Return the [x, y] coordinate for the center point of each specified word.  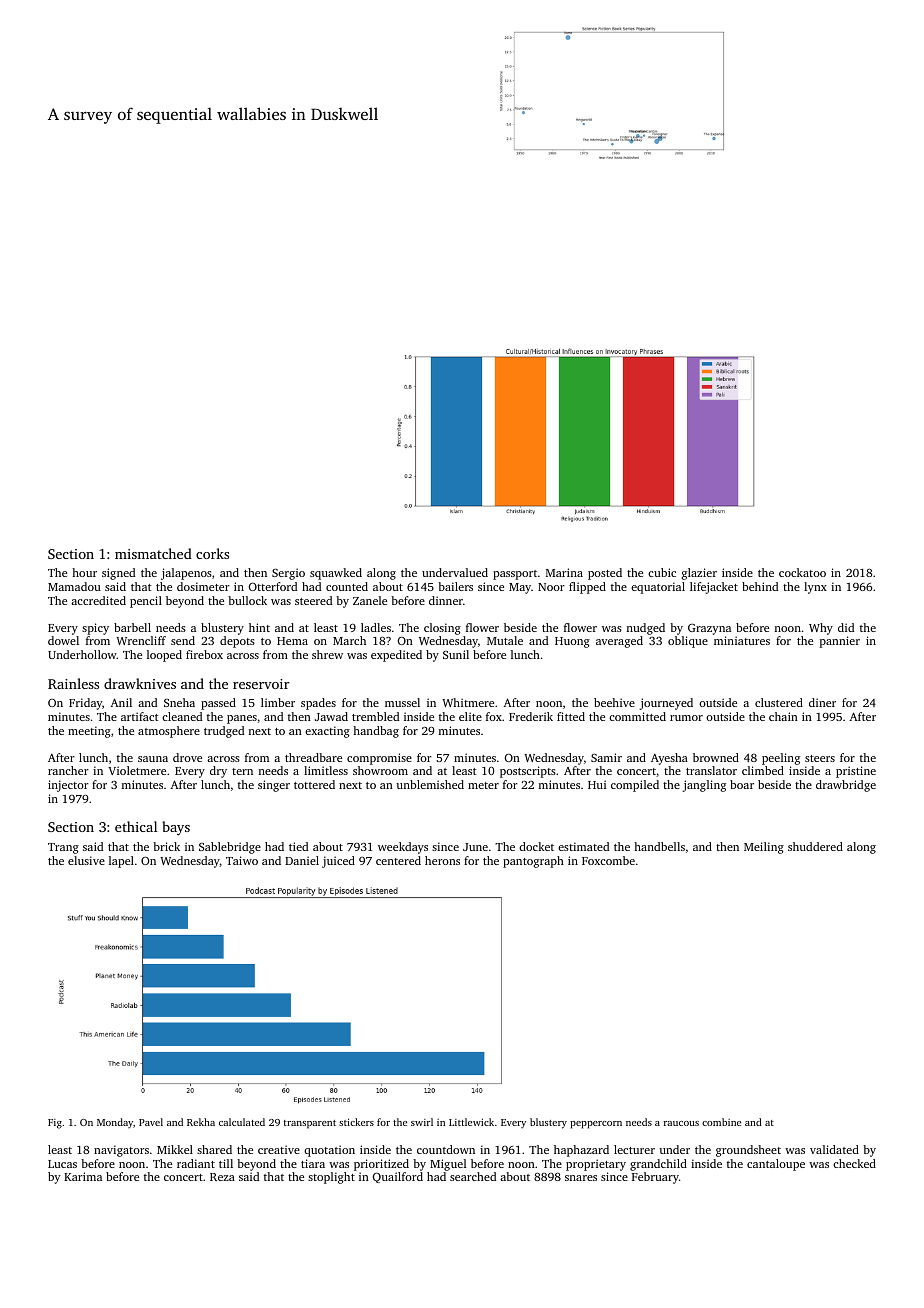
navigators [121, 1151]
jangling [704, 786]
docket [536, 846]
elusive [86, 860]
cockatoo [802, 572]
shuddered [815, 846]
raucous [681, 1123]
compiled [635, 786]
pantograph [533, 862]
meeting [89, 732]
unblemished [430, 784]
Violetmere [137, 770]
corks [212, 553]
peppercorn [596, 1125]
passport [515, 575]
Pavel [151, 1122]
